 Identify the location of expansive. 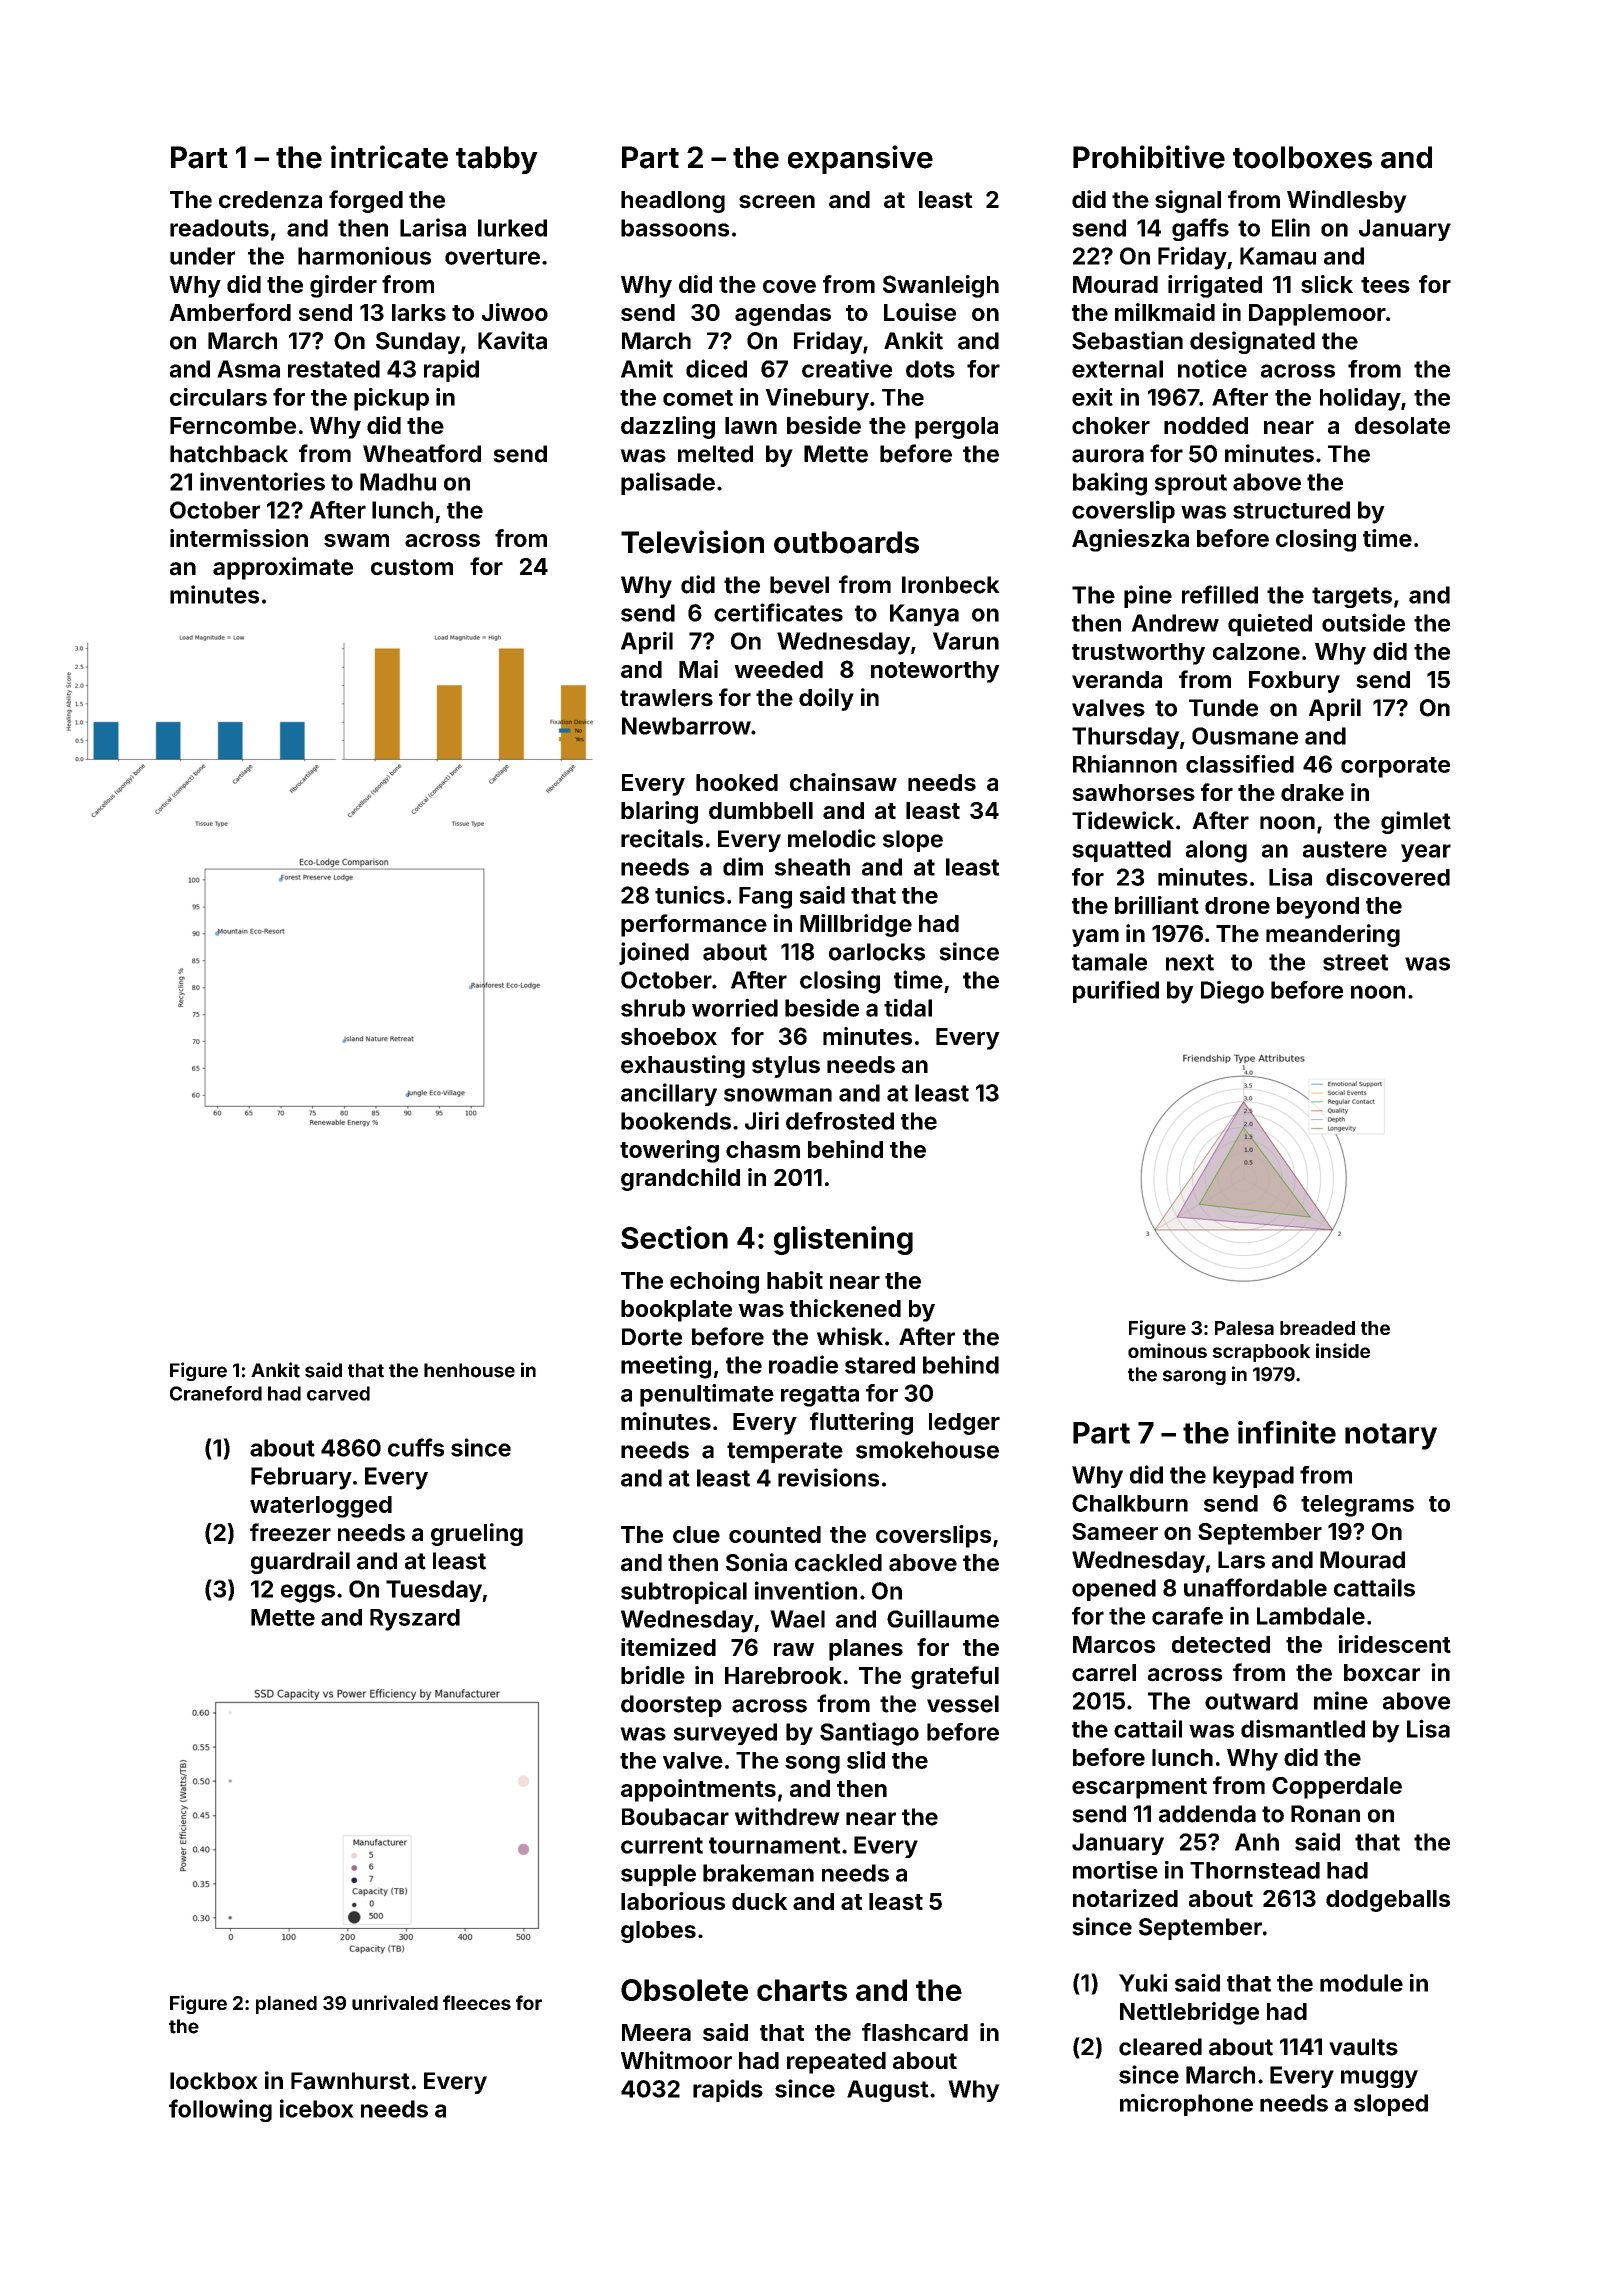
(860, 159).
